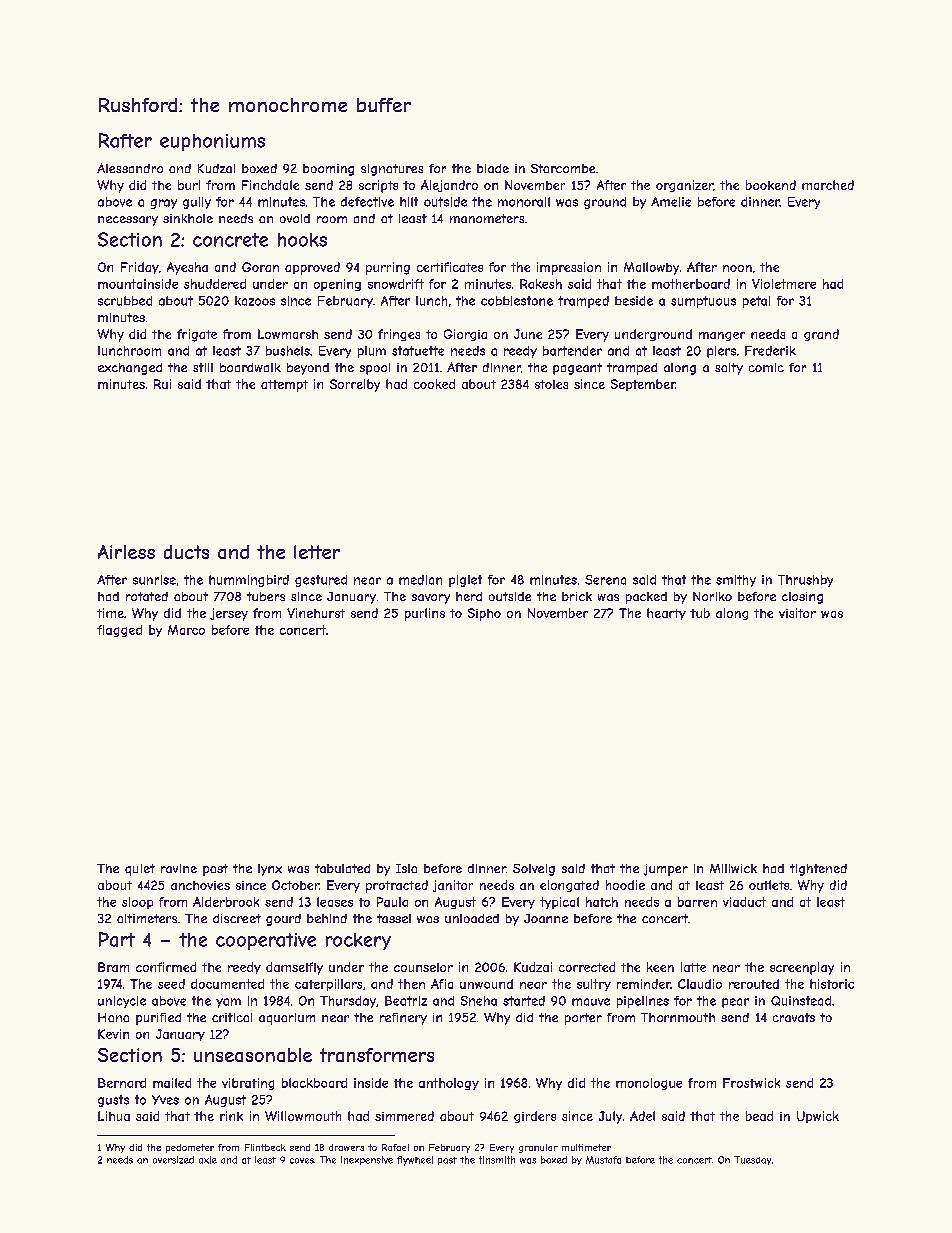 This page has height=1233, width=952. I want to click on Alderbrook, so click(226, 902).
